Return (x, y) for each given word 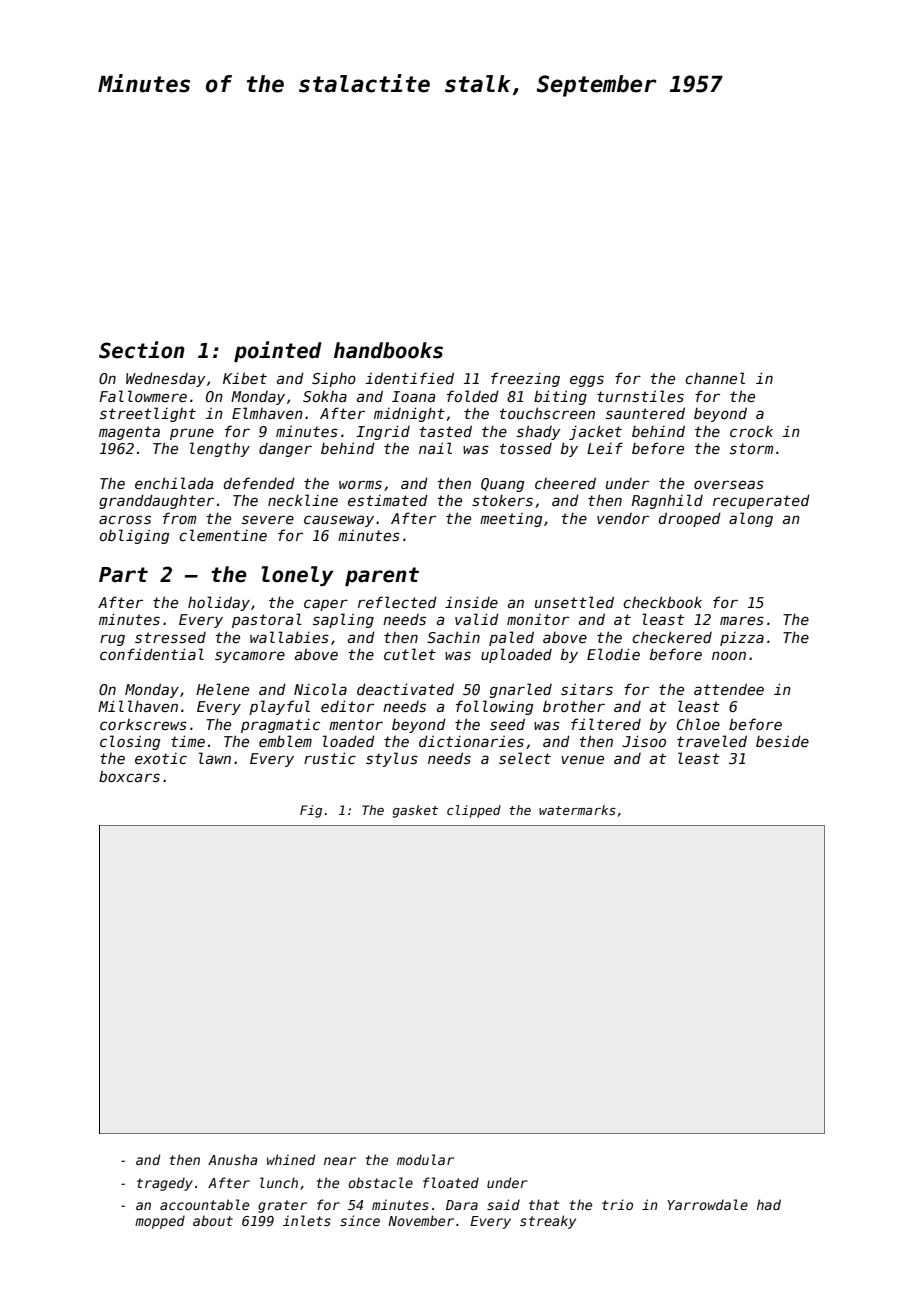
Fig (311, 811)
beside (782, 741)
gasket (415, 811)
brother (574, 706)
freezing (525, 379)
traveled (712, 741)
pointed (278, 351)
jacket (595, 432)
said (503, 1204)
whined (291, 1159)
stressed (170, 637)
